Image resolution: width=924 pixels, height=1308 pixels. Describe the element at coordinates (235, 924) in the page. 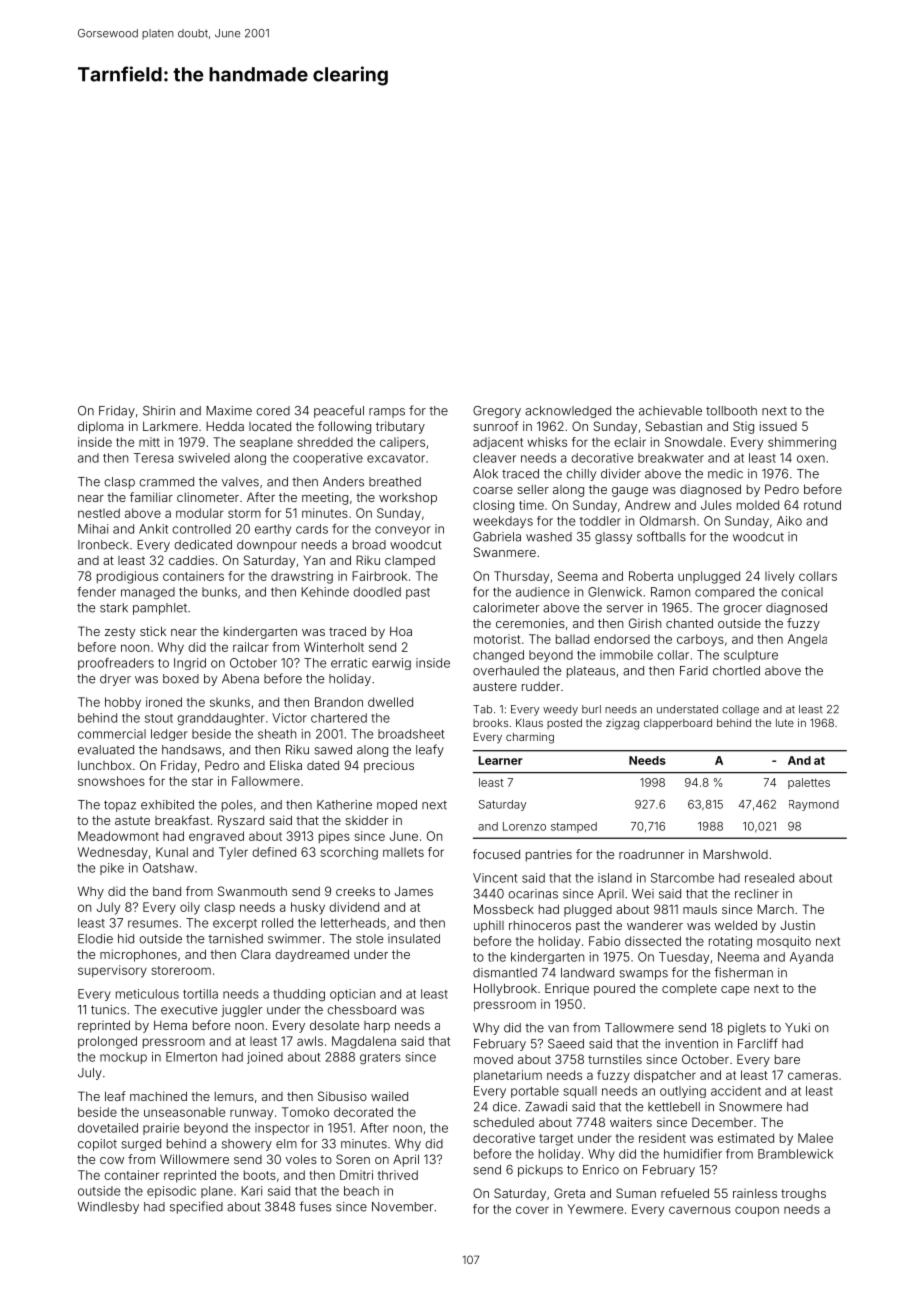

I see `excerpt` at that location.
